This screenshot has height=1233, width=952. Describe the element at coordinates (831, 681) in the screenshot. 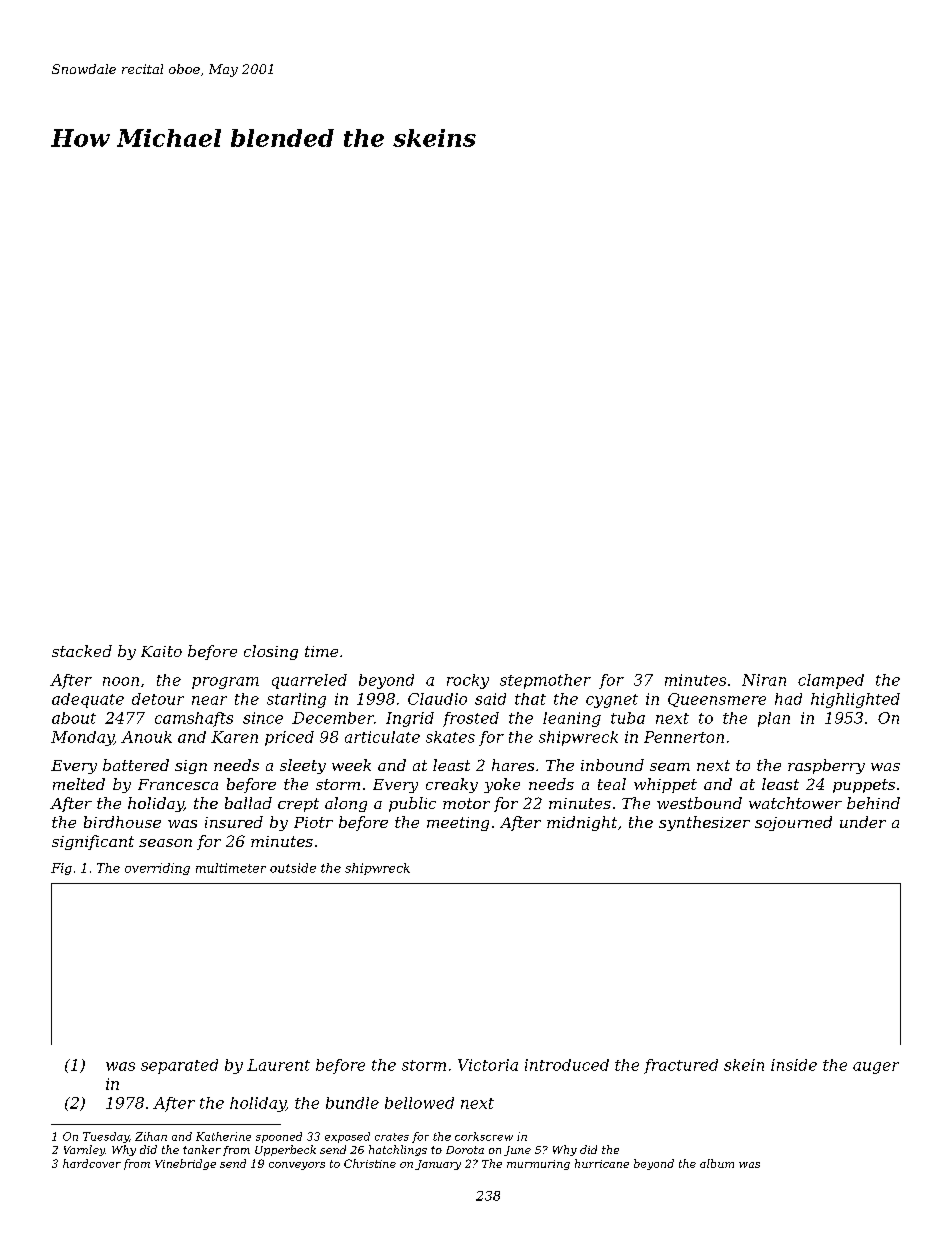

I see `clamped` at that location.
